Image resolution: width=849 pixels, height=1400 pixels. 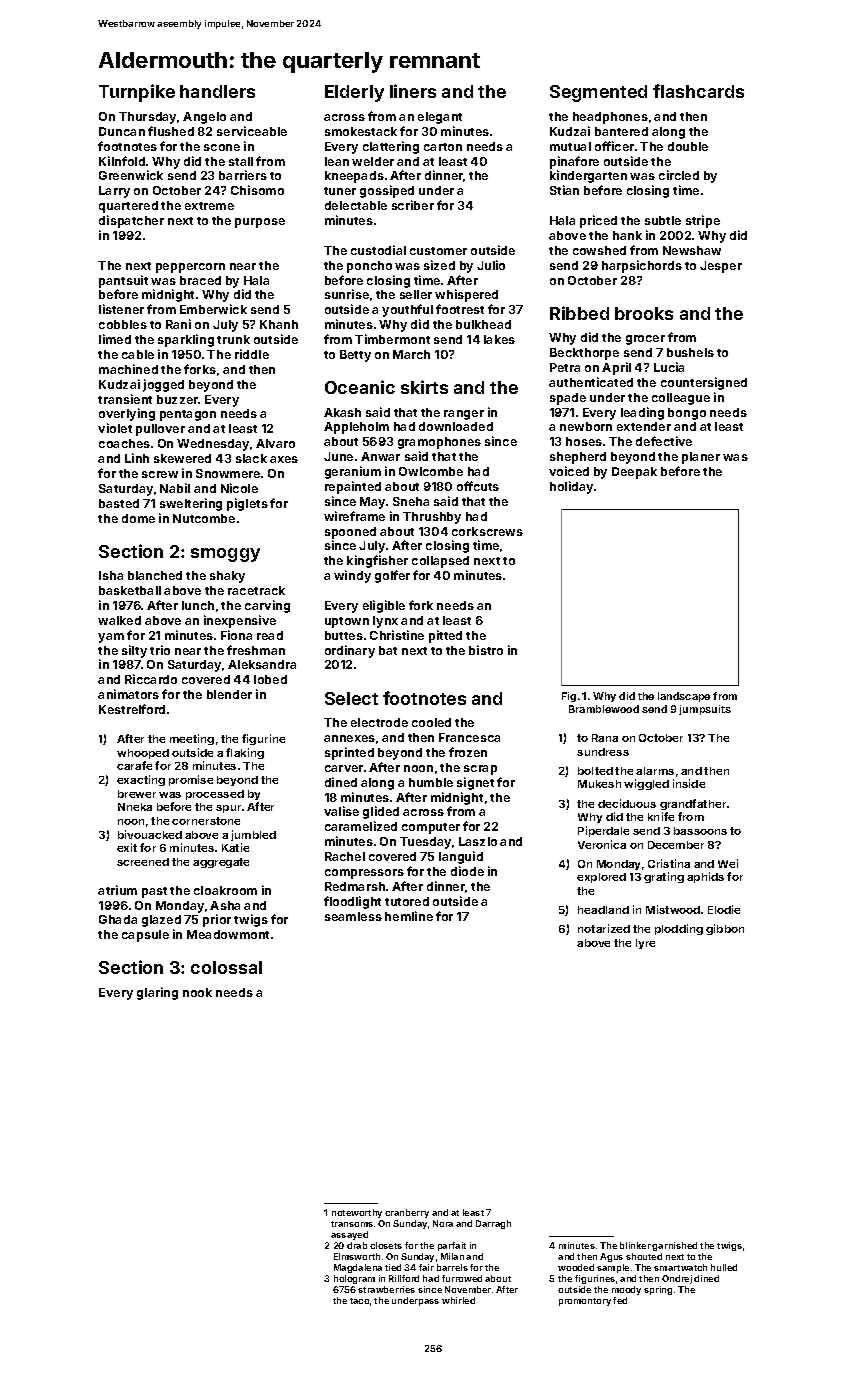 What do you see at coordinates (354, 93) in the screenshot?
I see `Elderly` at bounding box center [354, 93].
